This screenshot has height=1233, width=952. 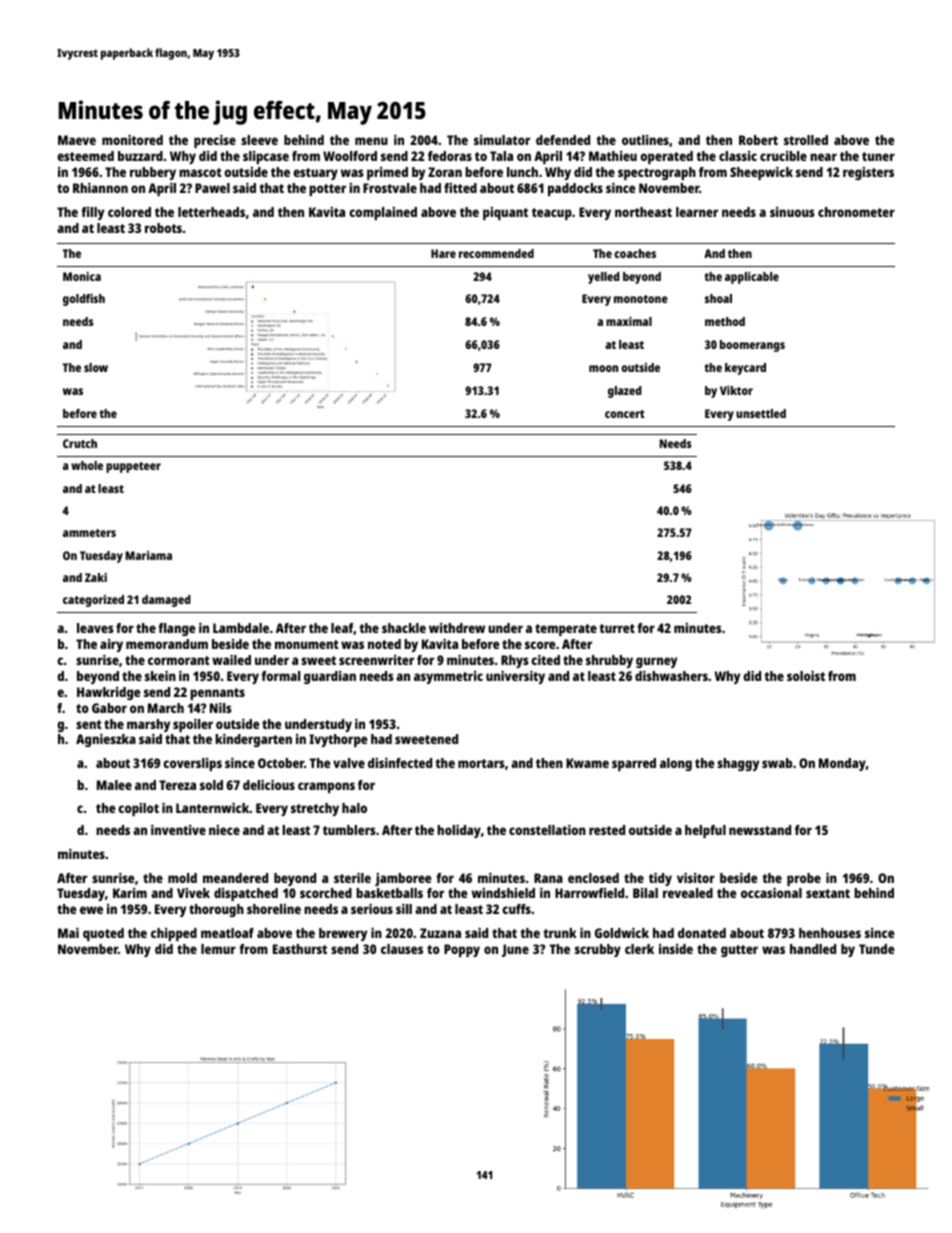 What do you see at coordinates (739, 951) in the screenshot?
I see `gutter` at bounding box center [739, 951].
